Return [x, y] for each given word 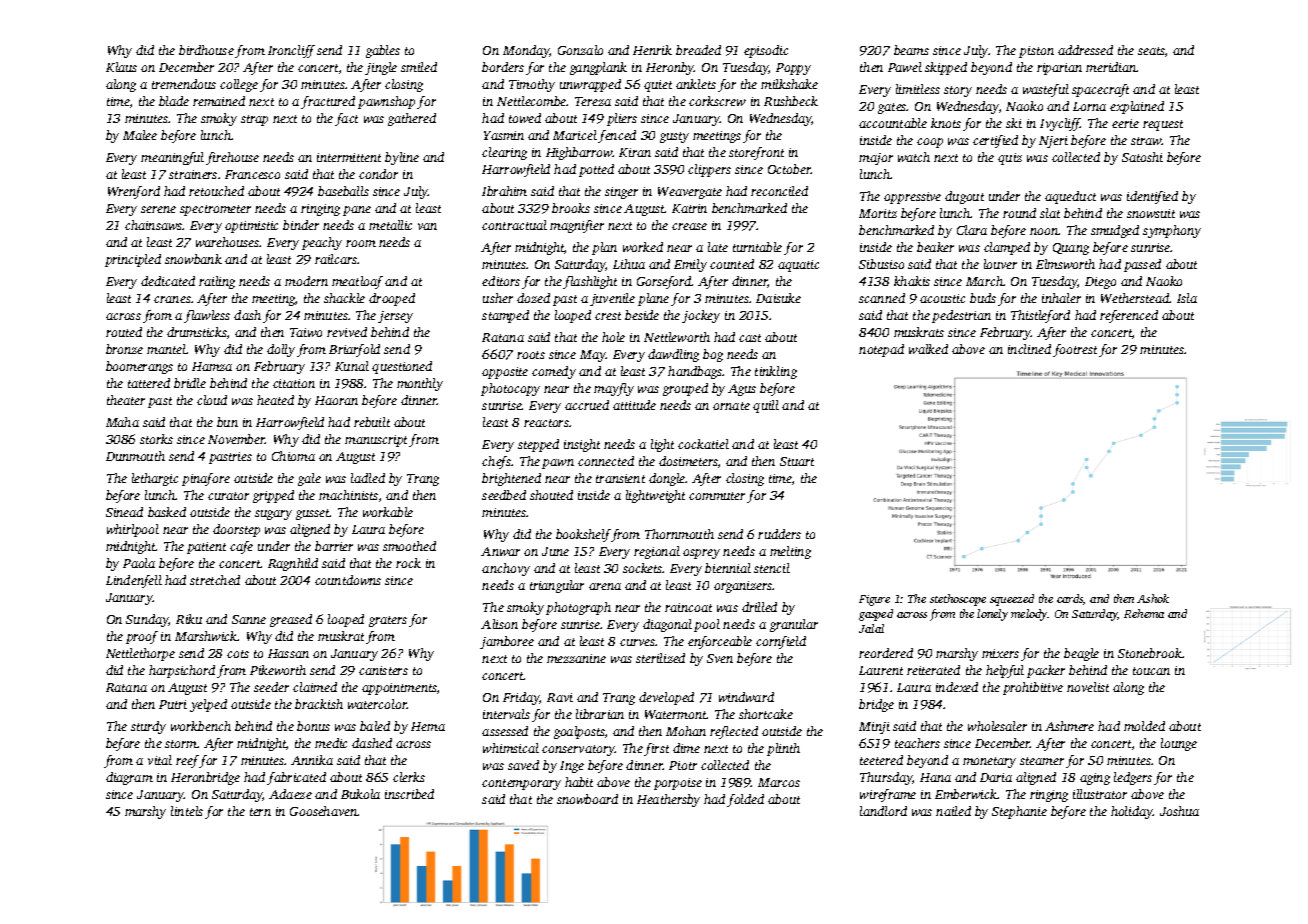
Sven [720, 658]
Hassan [288, 653]
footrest [1075, 350]
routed [124, 332]
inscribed [409, 794]
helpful [1005, 671]
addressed [1085, 50]
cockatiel [703, 444]
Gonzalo [580, 50]
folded [745, 800]
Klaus [121, 67]
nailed [953, 811]
